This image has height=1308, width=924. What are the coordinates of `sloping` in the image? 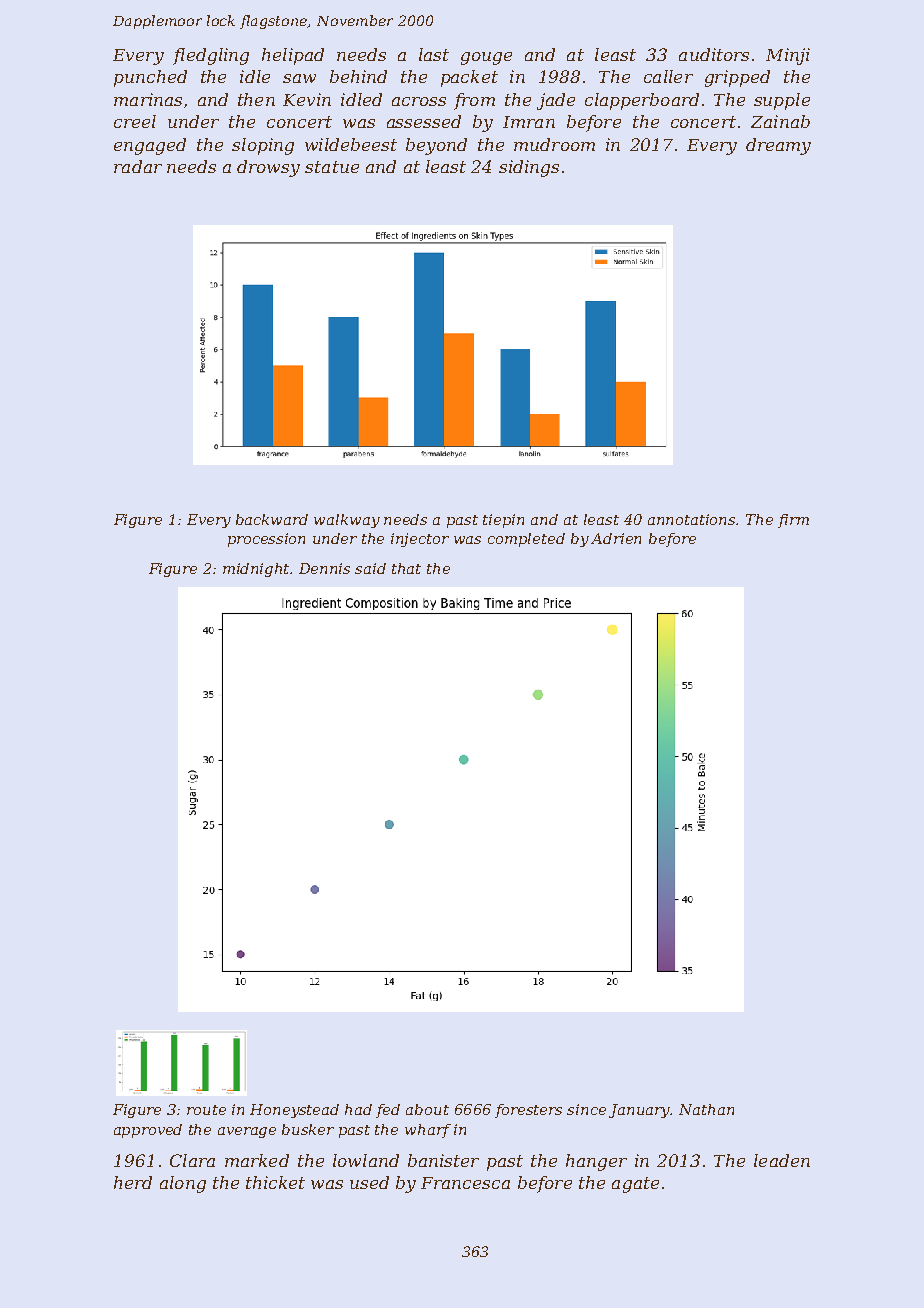 It's located at (263, 146).
